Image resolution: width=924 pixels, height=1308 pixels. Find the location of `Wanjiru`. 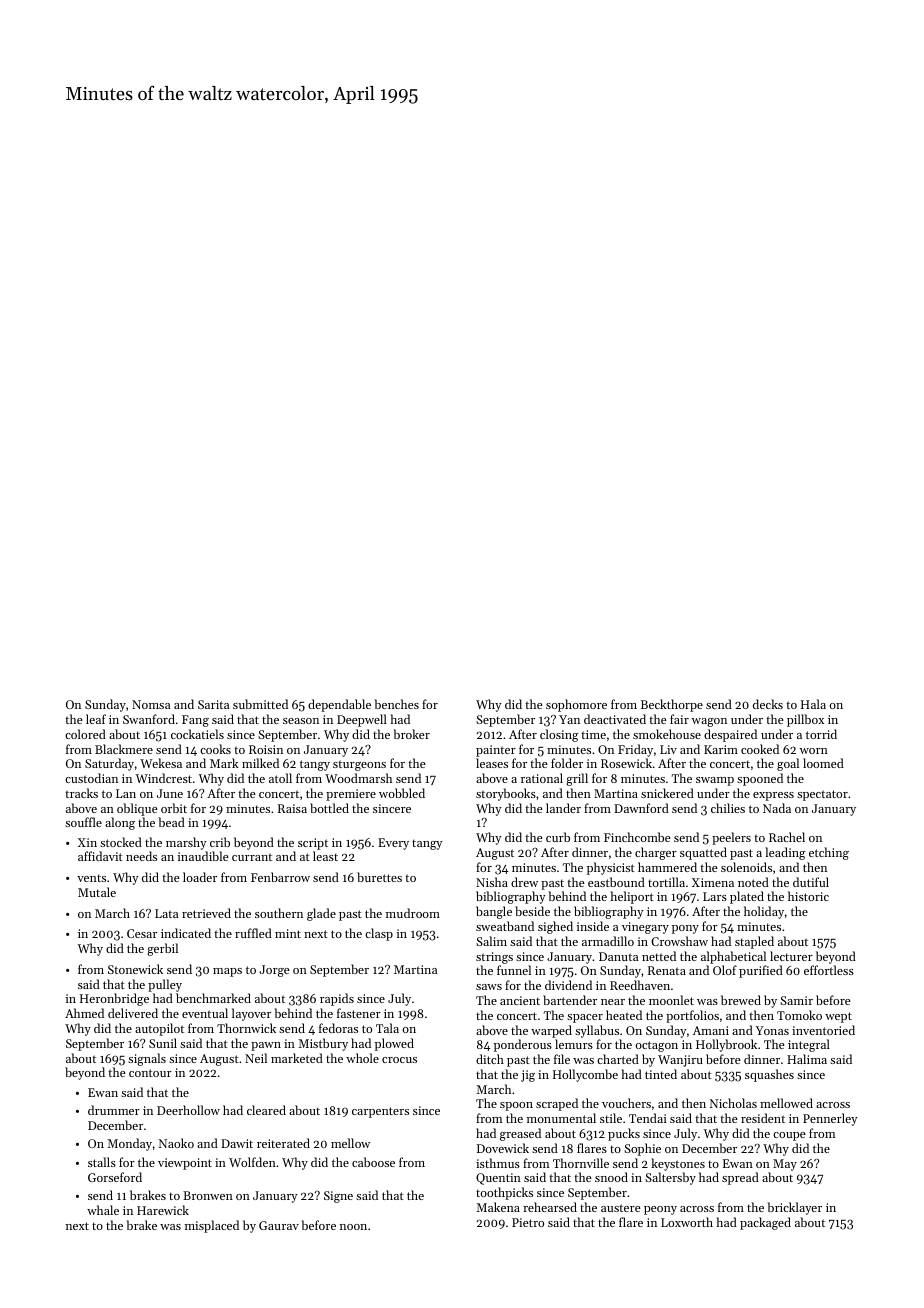

Wanjiru is located at coordinates (680, 1061).
